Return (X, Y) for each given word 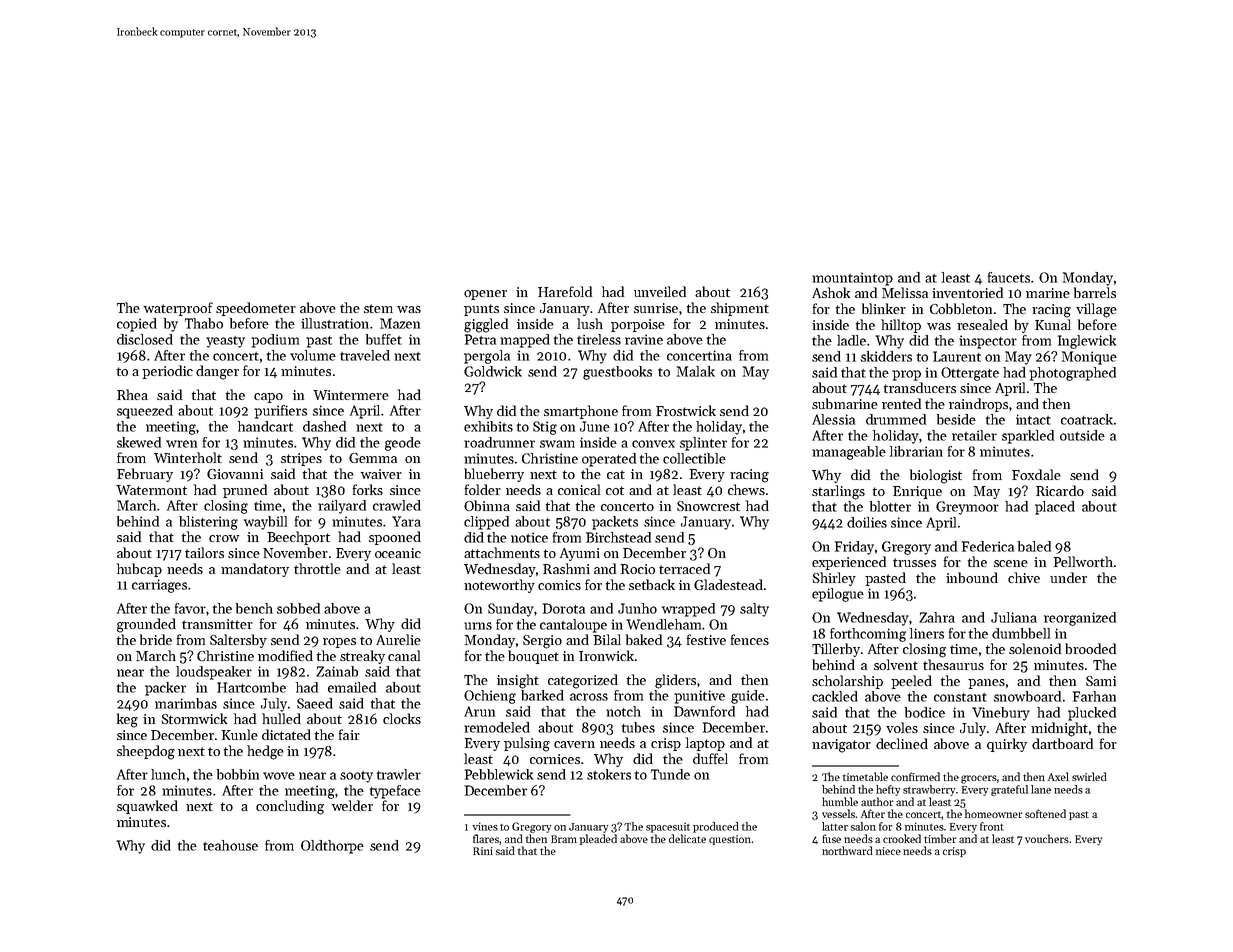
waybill (265, 523)
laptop (705, 744)
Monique (1089, 358)
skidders (886, 356)
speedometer (256, 309)
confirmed (915, 776)
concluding (290, 807)
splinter (703, 444)
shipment (740, 309)
